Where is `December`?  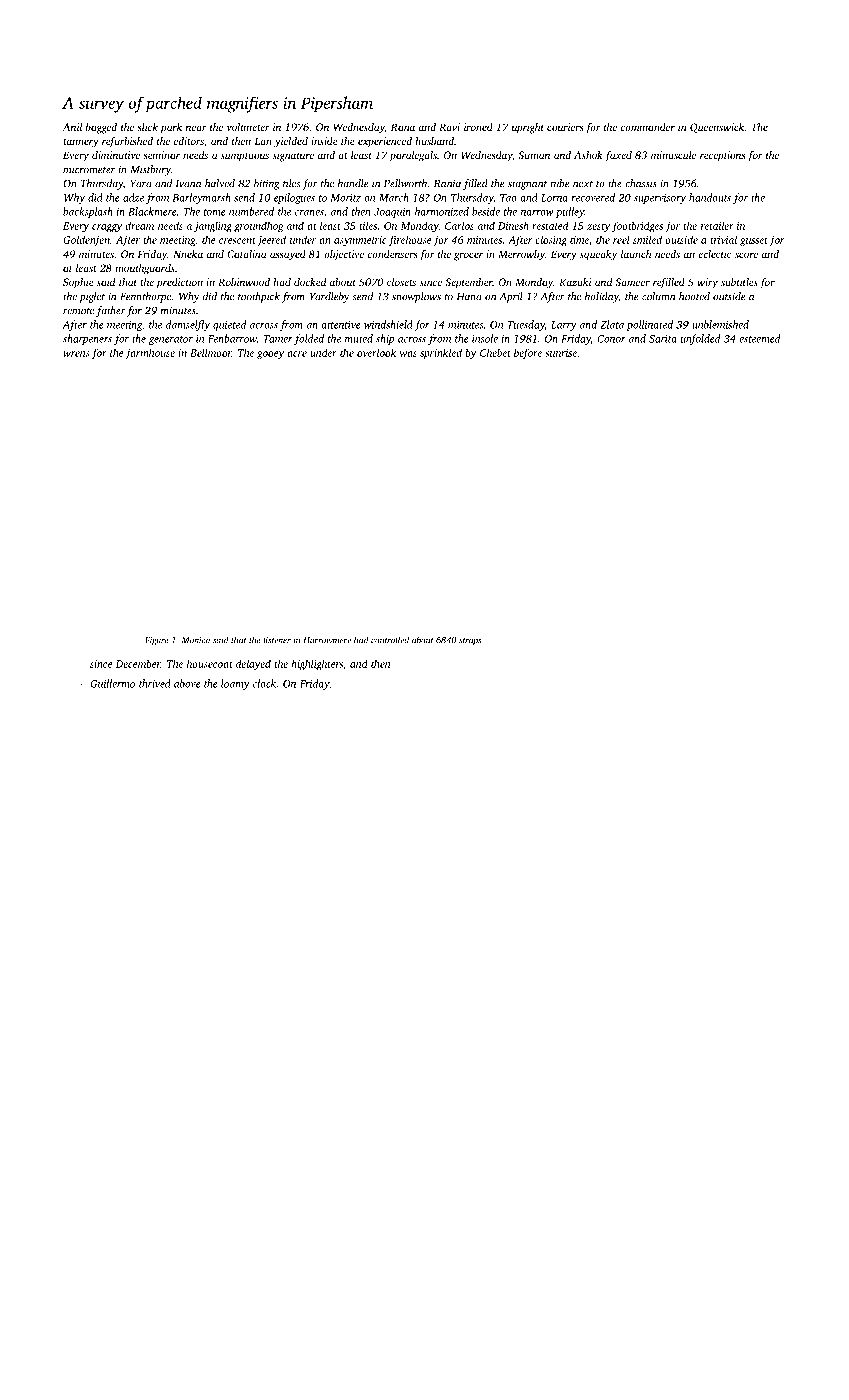
December is located at coordinates (138, 663).
